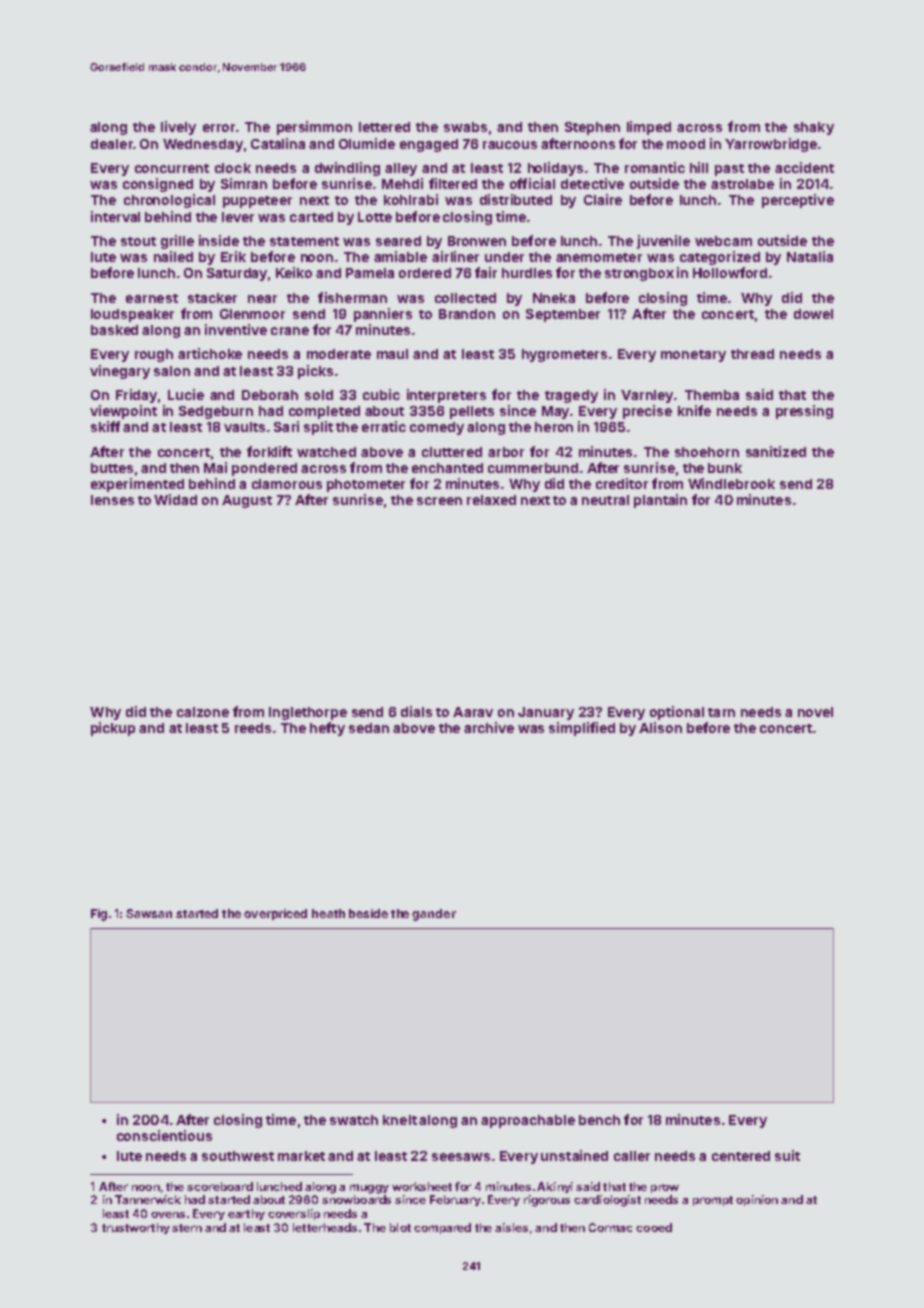  Describe the element at coordinates (815, 712) in the image. I see `novel` at that location.
